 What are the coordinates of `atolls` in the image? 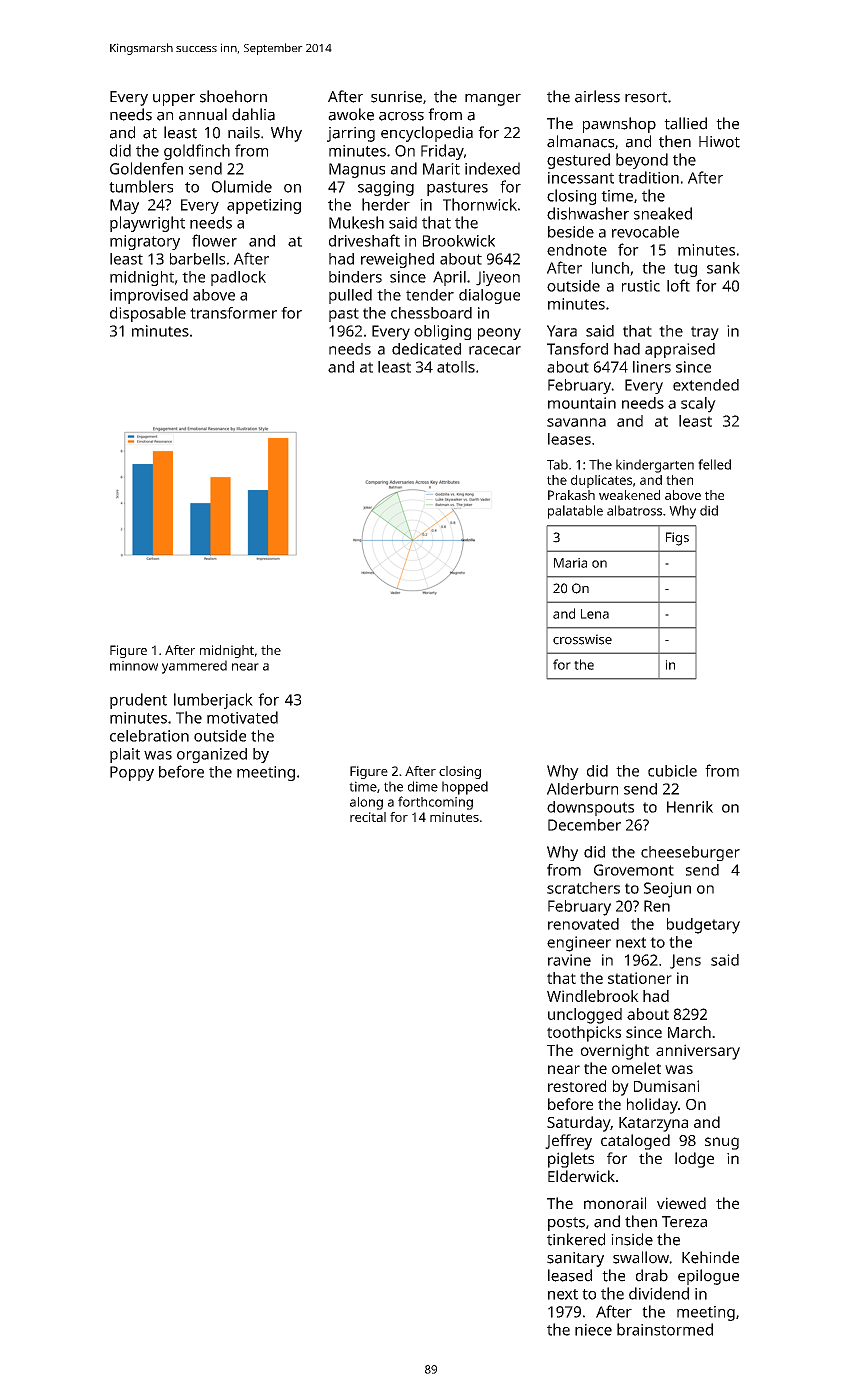 It's located at (456, 367).
